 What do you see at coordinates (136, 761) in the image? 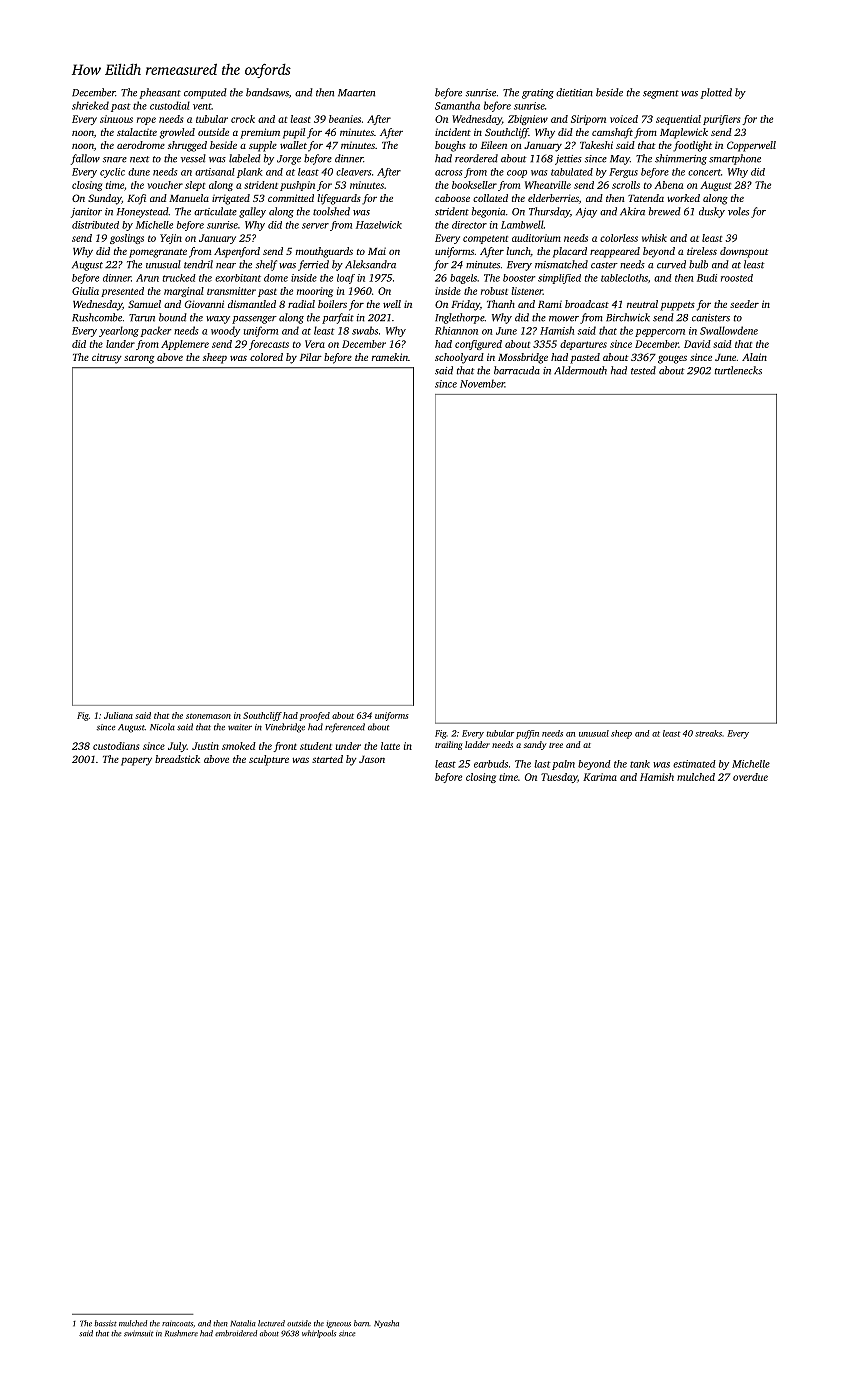
I see `papery` at bounding box center [136, 761].
